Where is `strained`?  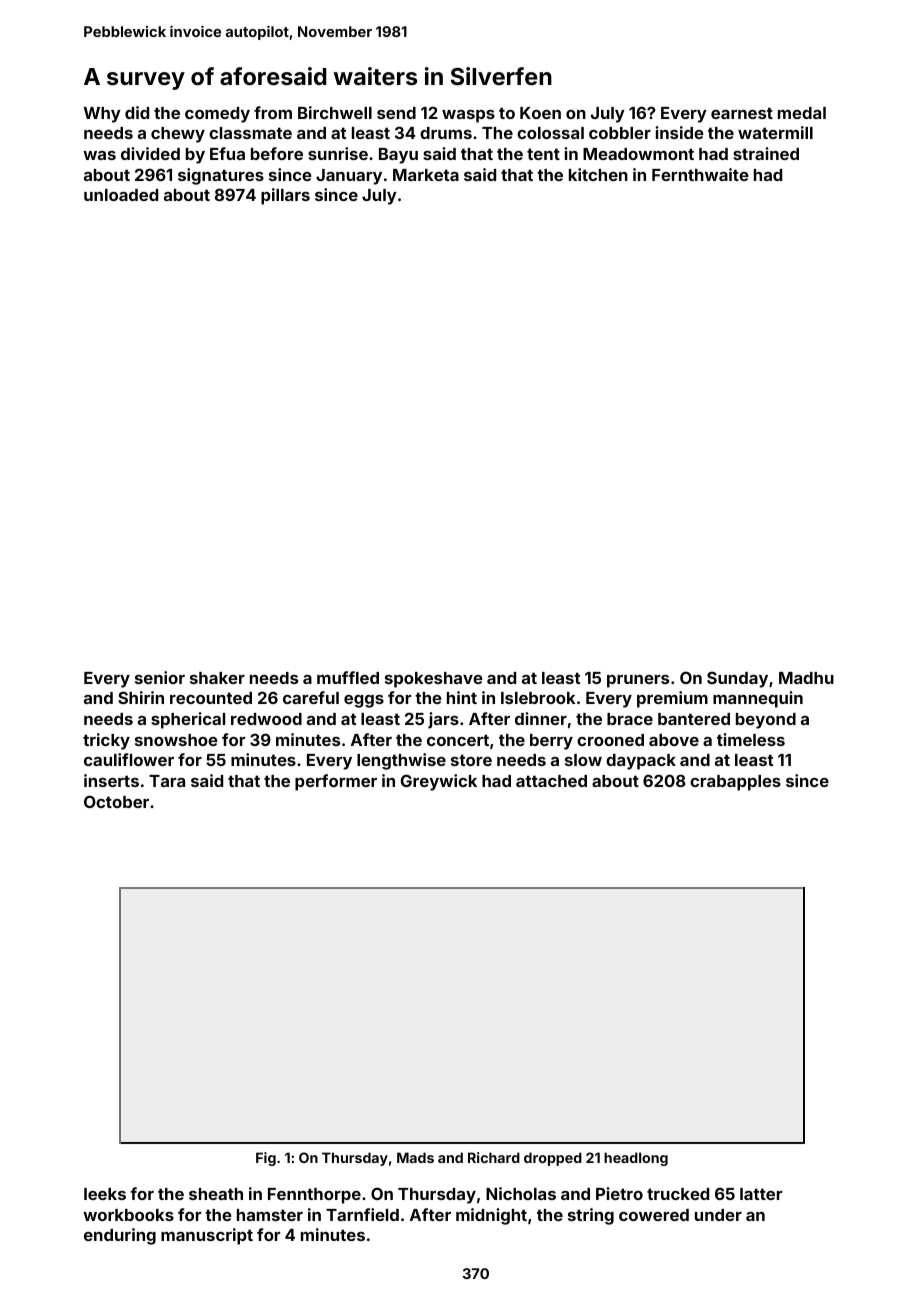 strained is located at coordinates (766, 153).
